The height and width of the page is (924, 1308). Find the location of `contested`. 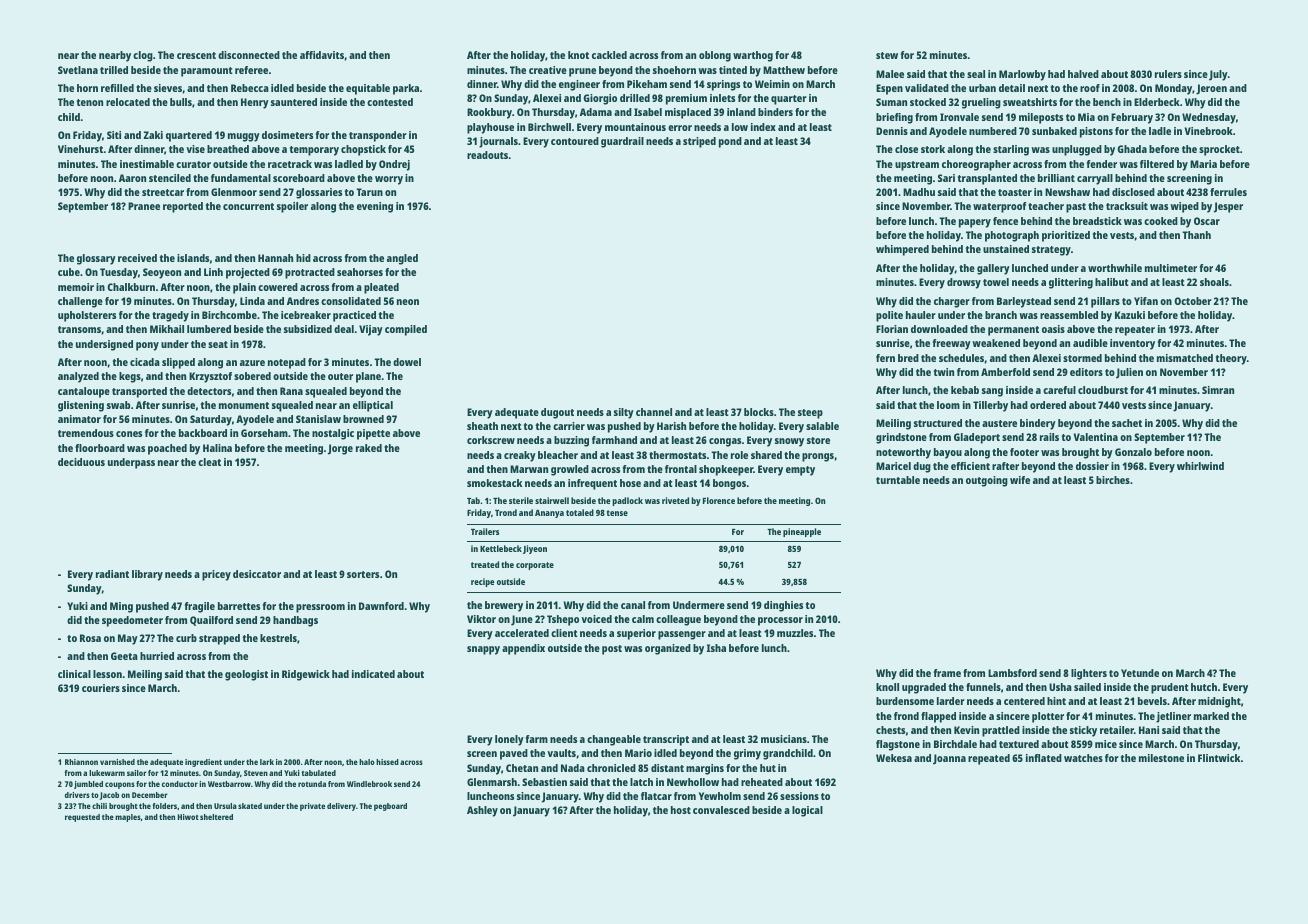

contested is located at coordinates (390, 102).
